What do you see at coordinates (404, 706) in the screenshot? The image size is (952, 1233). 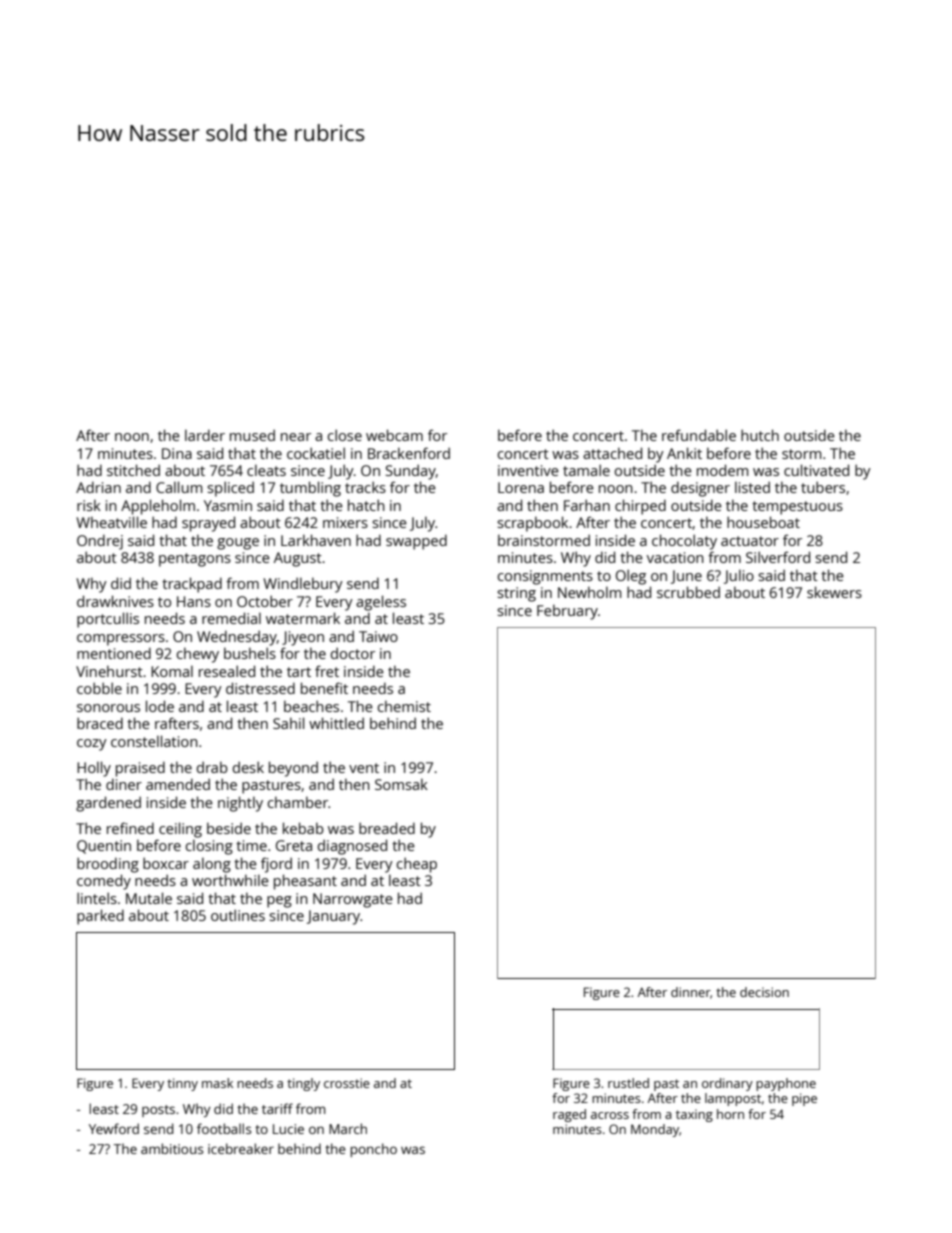 I see `chemist` at bounding box center [404, 706].
